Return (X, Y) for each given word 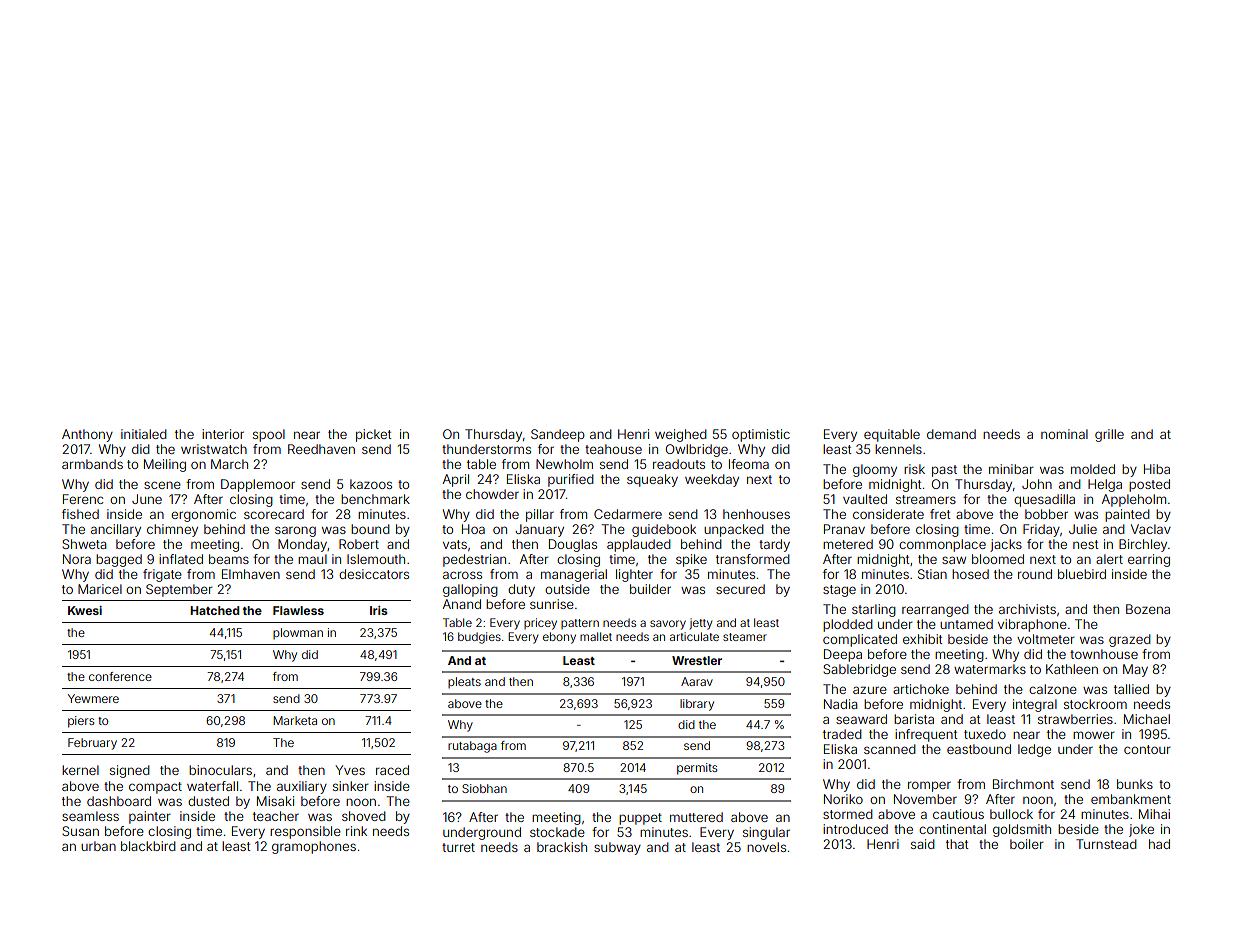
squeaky (652, 480)
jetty (701, 624)
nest (1085, 544)
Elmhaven (251, 574)
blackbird (148, 846)
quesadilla (1044, 500)
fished (80, 514)
